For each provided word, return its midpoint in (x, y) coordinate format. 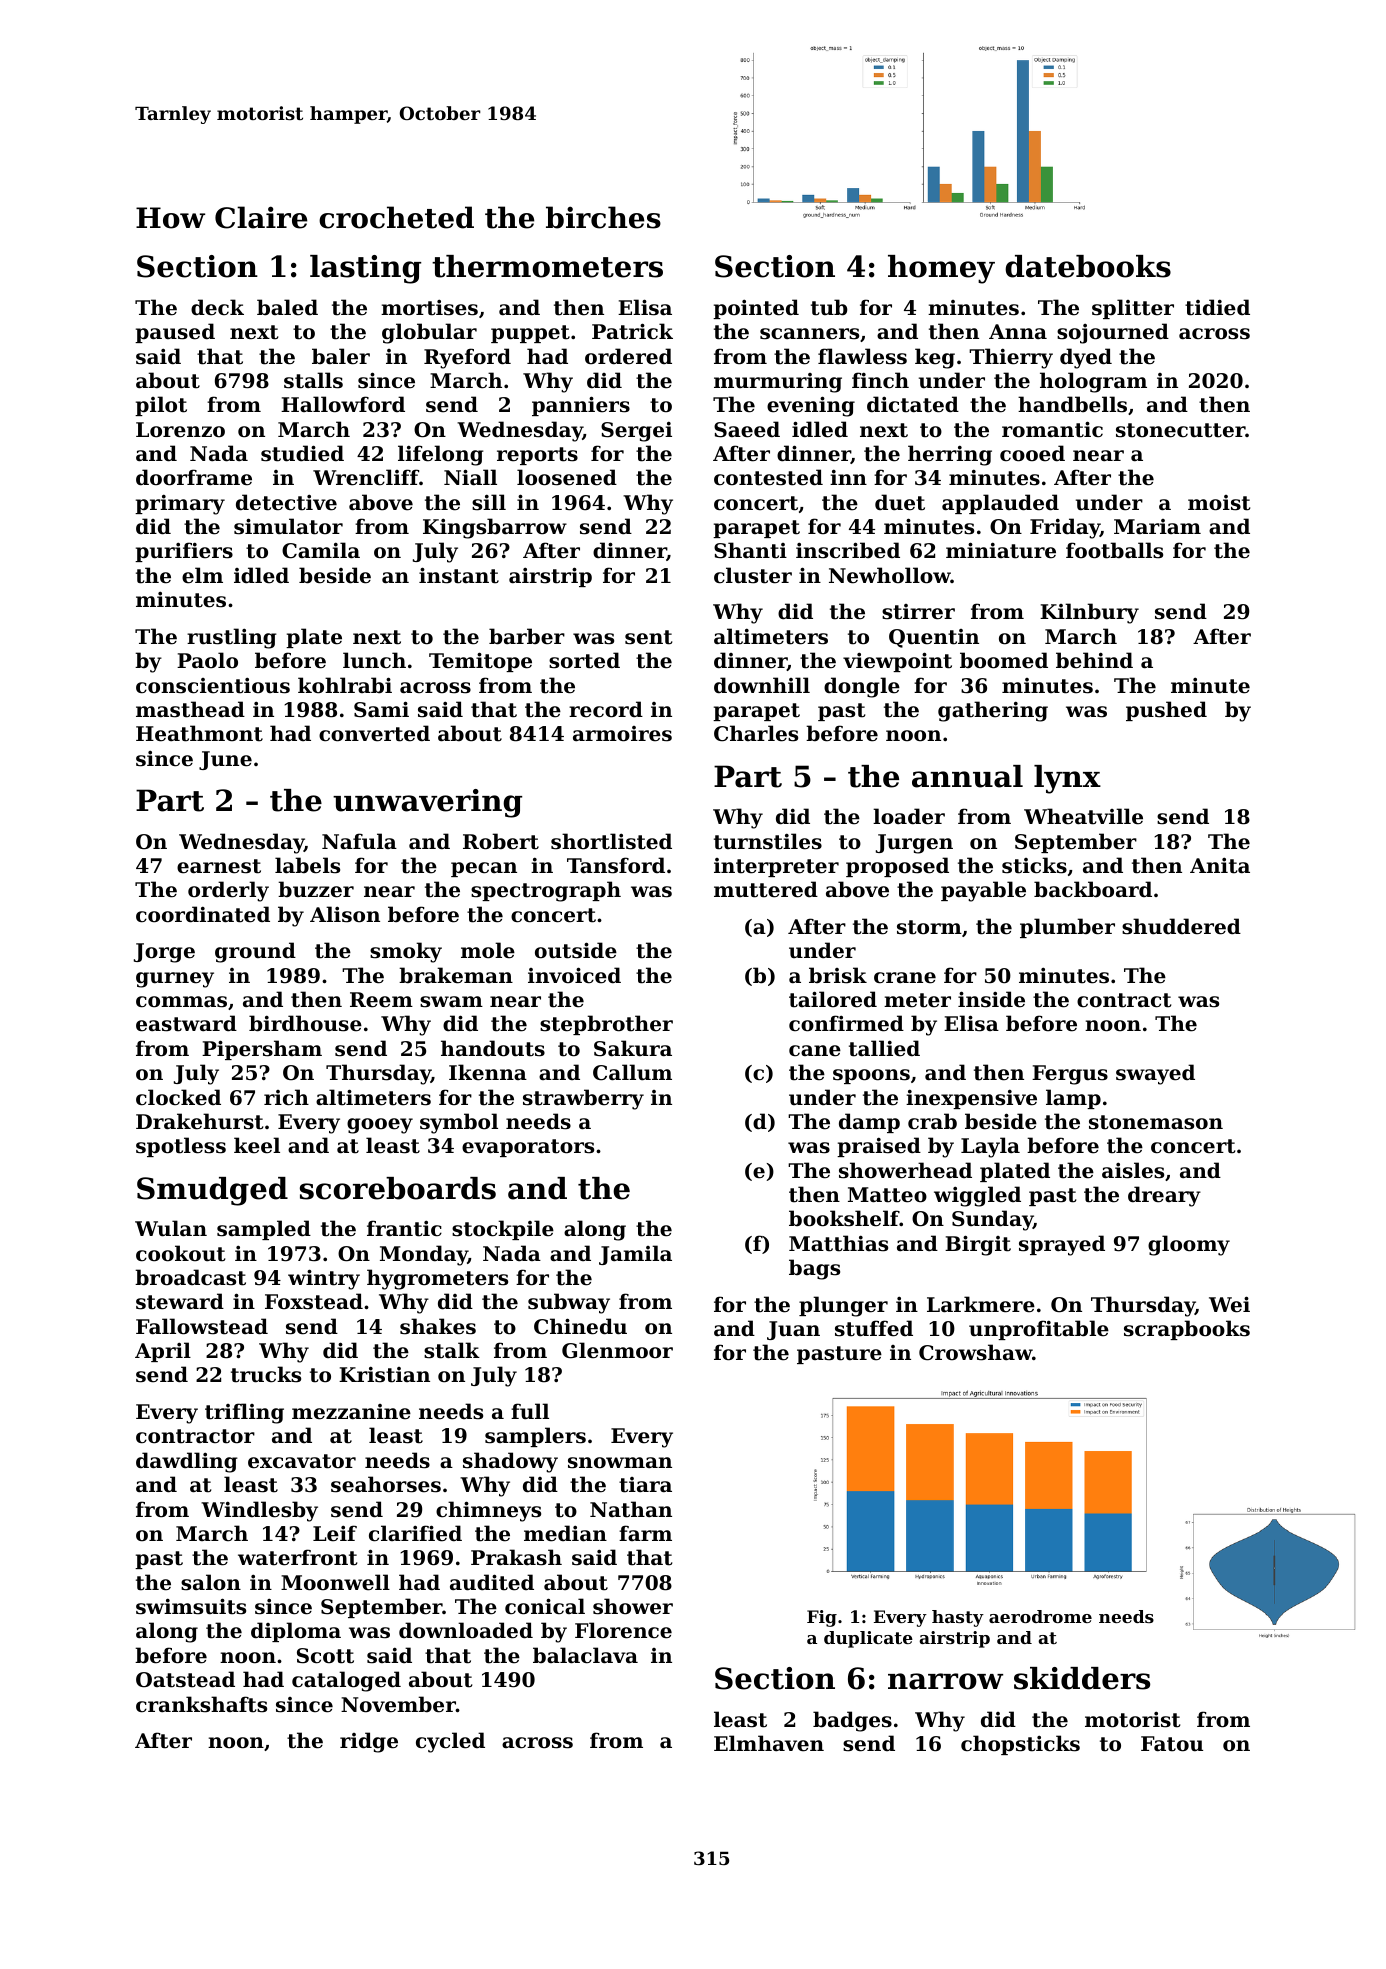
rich (286, 1097)
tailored (833, 999)
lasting (365, 269)
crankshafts (201, 1704)
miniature (1001, 550)
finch (880, 380)
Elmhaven (769, 1743)
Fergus (1070, 1075)
